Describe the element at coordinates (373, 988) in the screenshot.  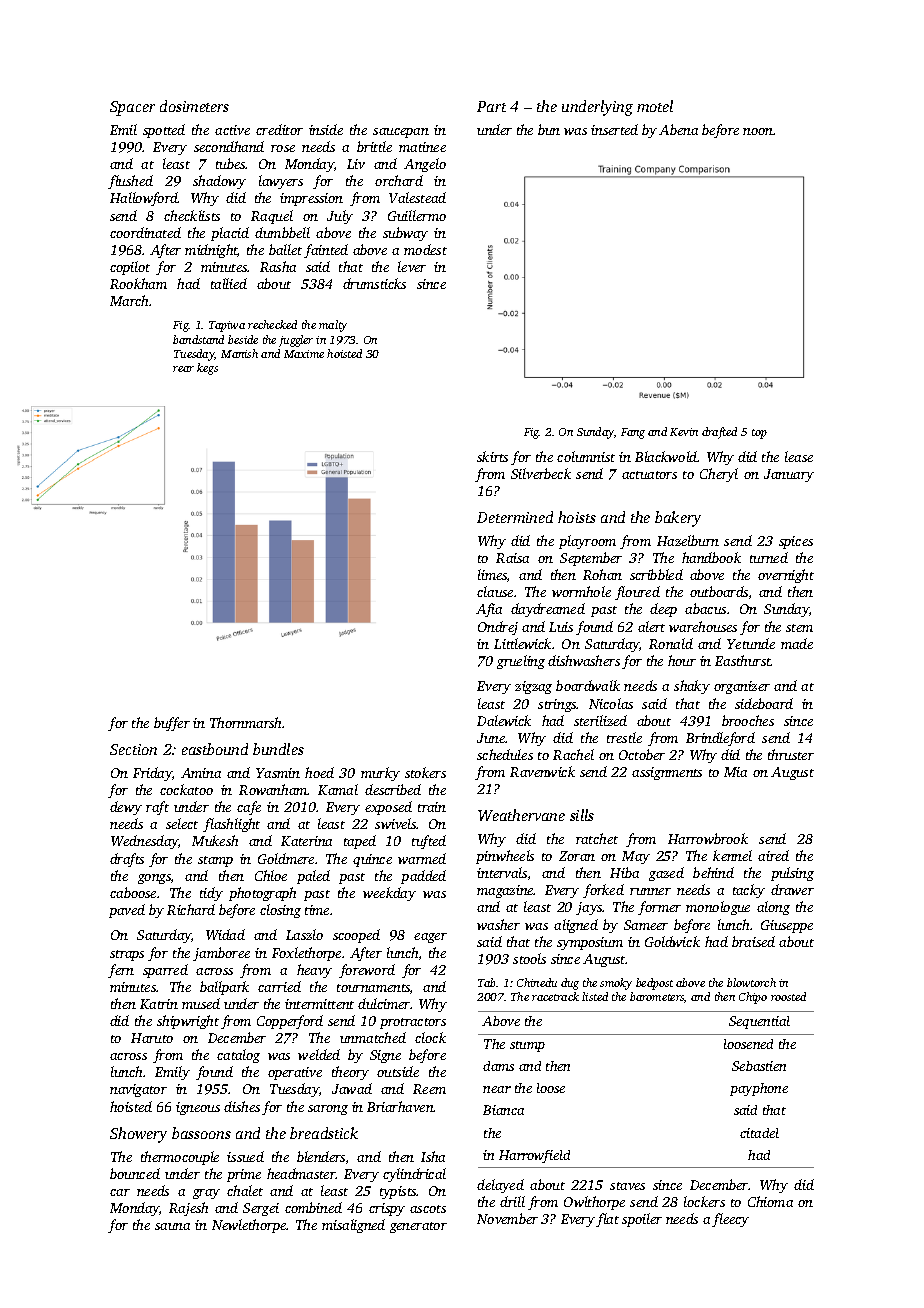
I see `tournaments` at that location.
